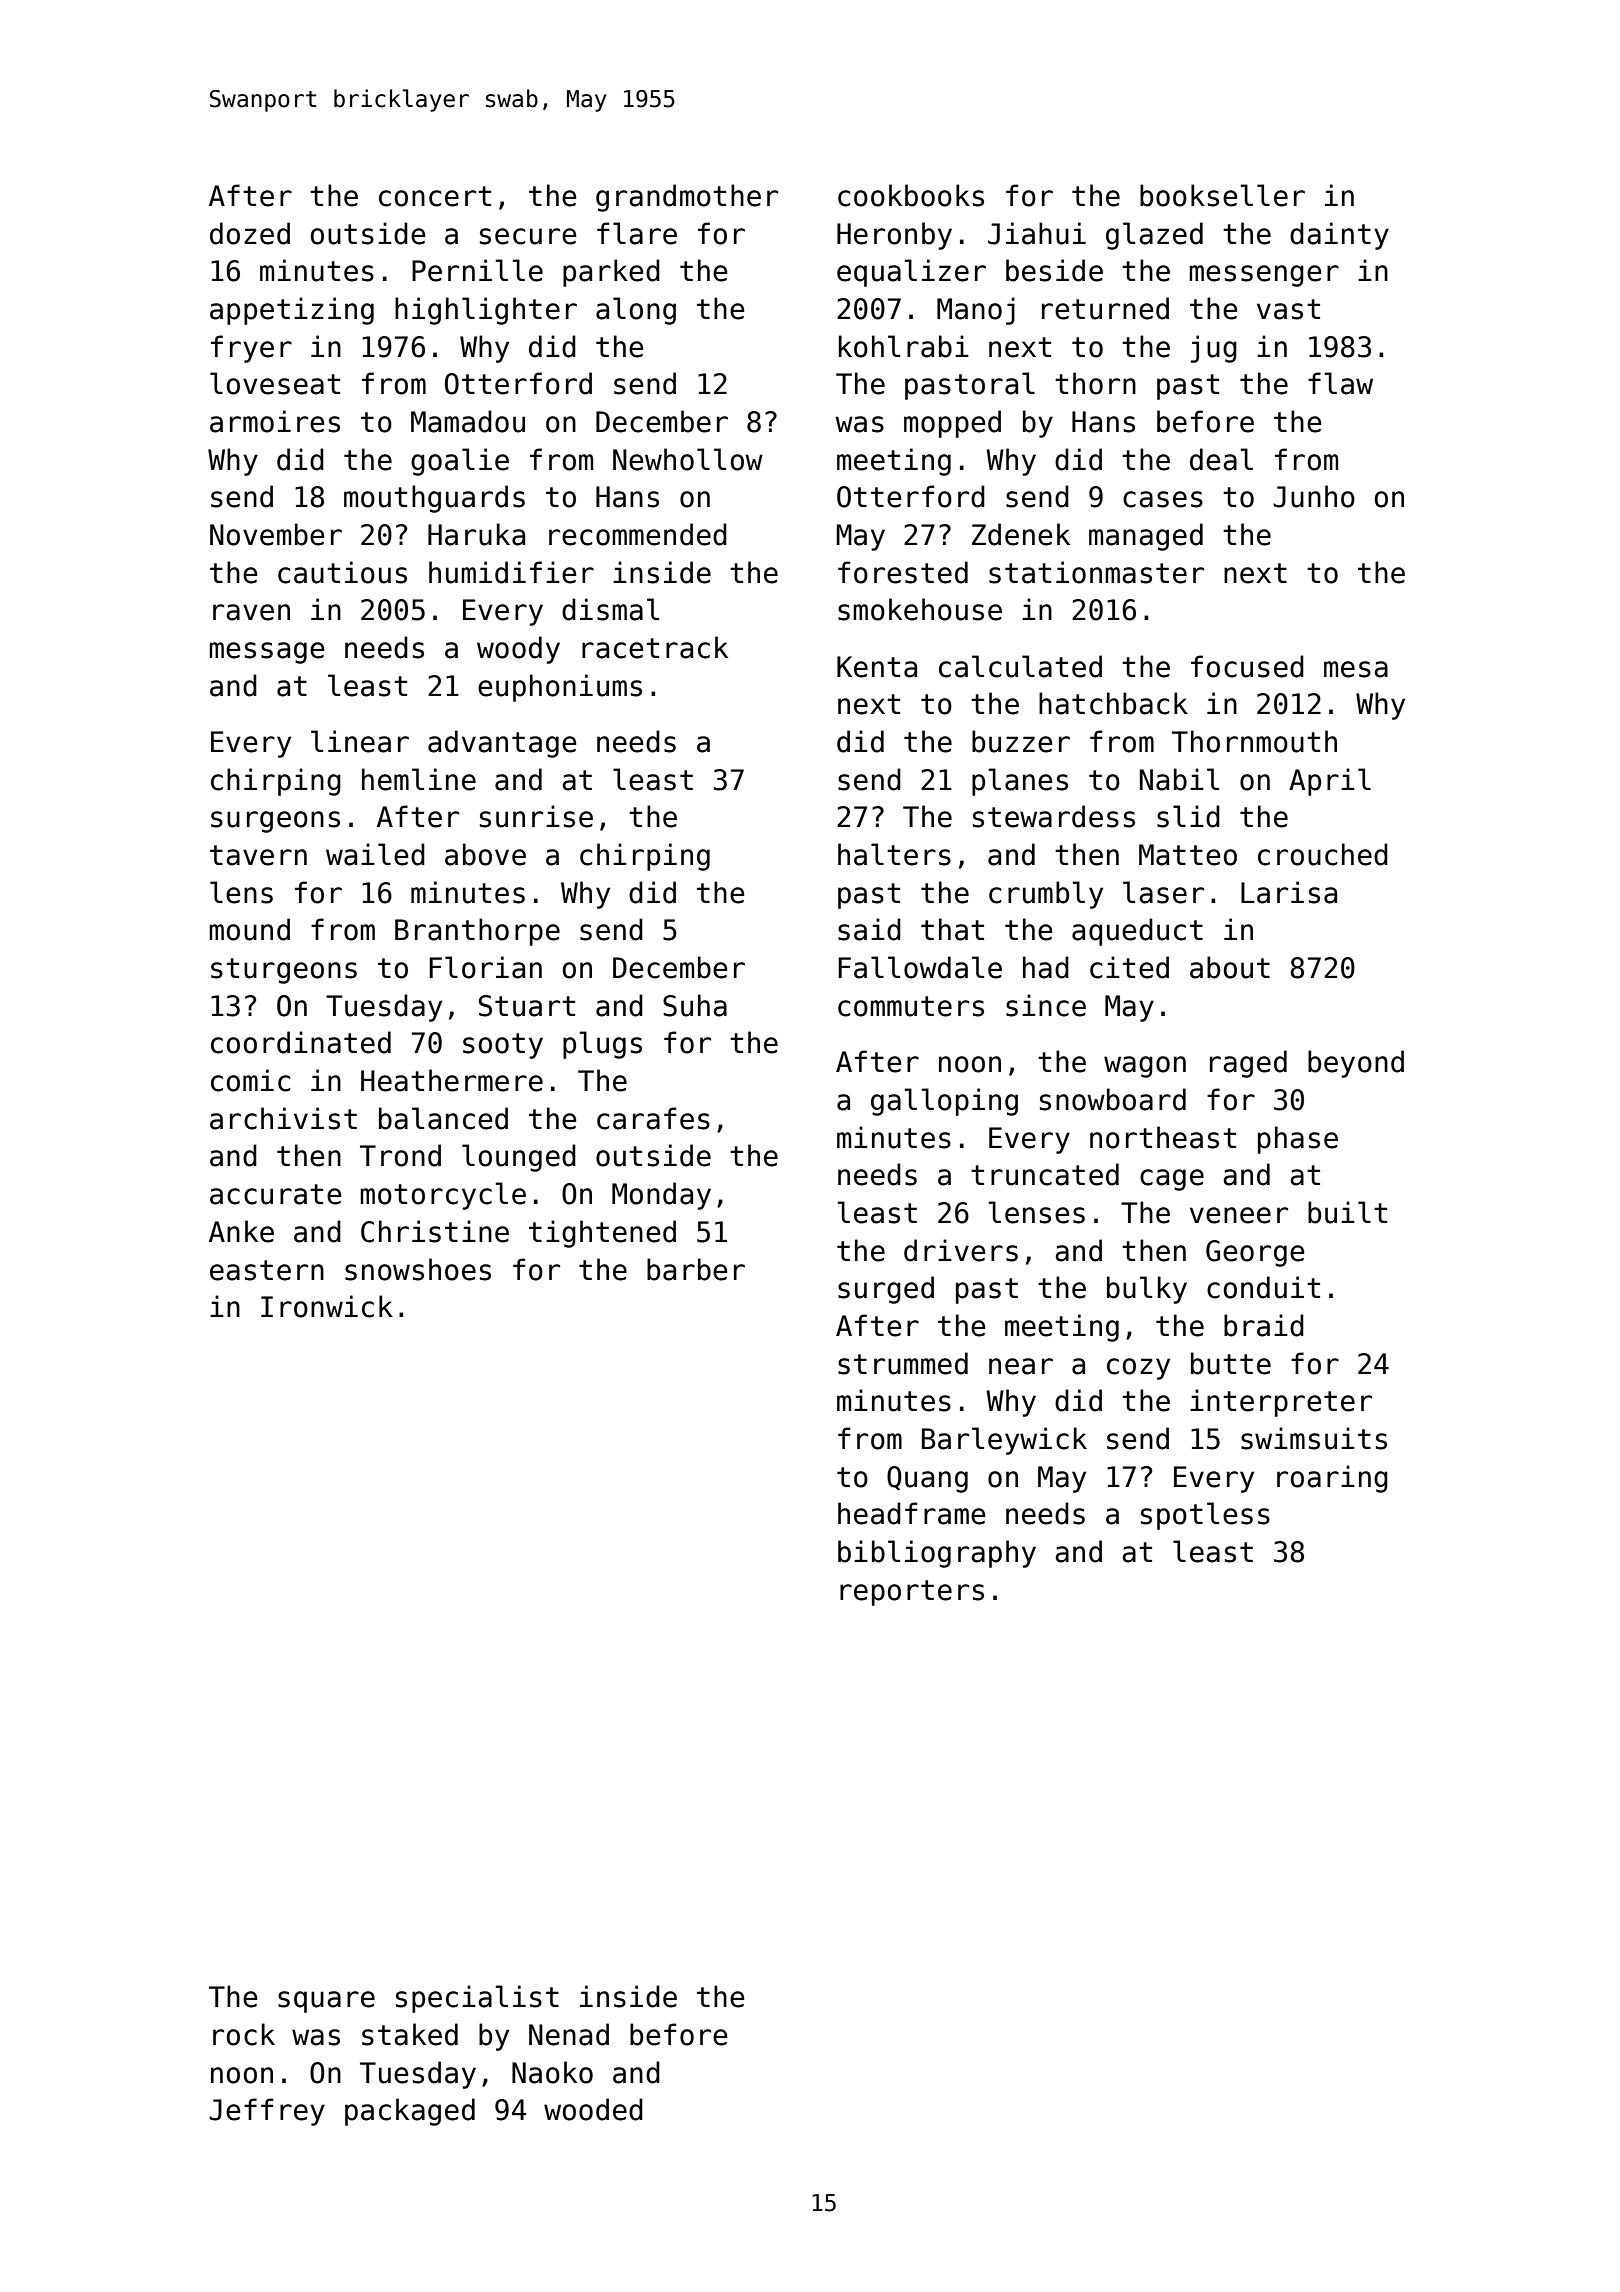 The height and width of the document is (2292, 1620). Describe the element at coordinates (1221, 459) in the document. I see `deal` at that location.
